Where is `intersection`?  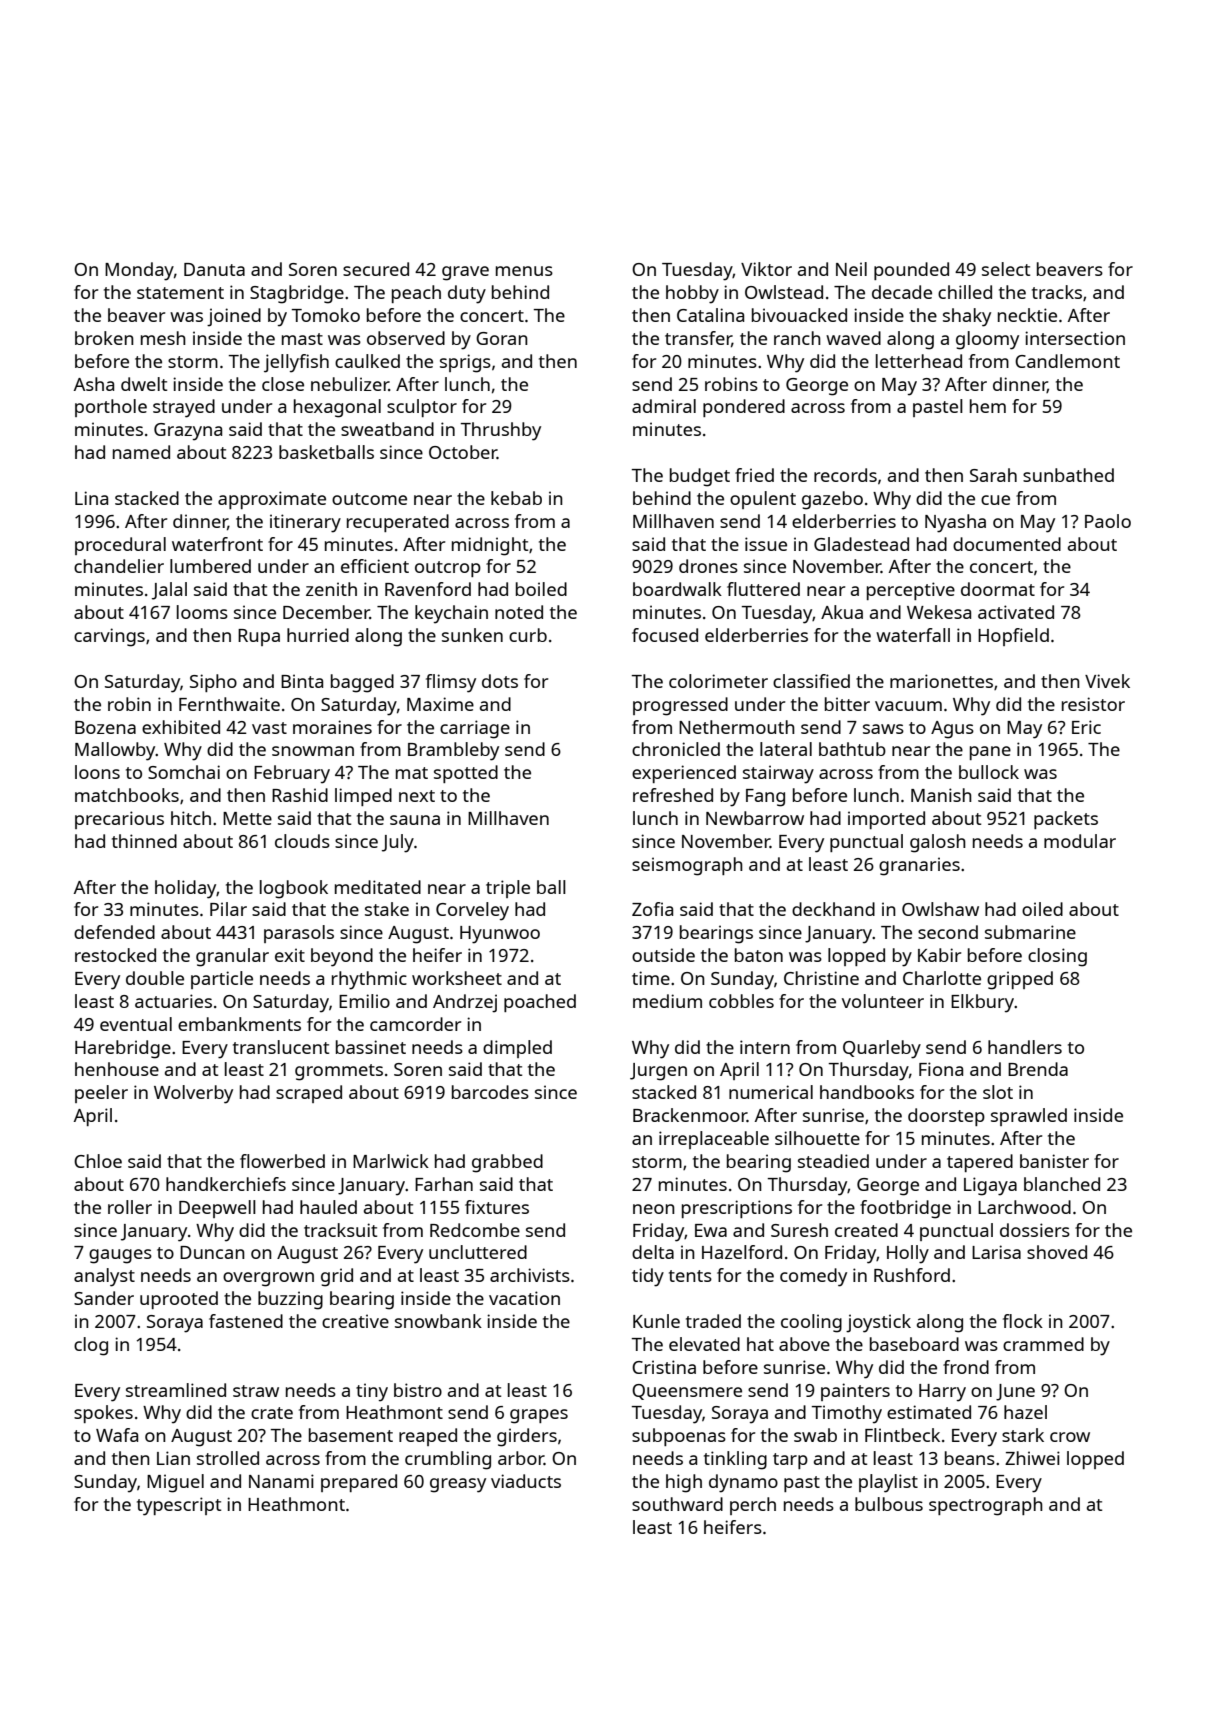 intersection is located at coordinates (1075, 338).
